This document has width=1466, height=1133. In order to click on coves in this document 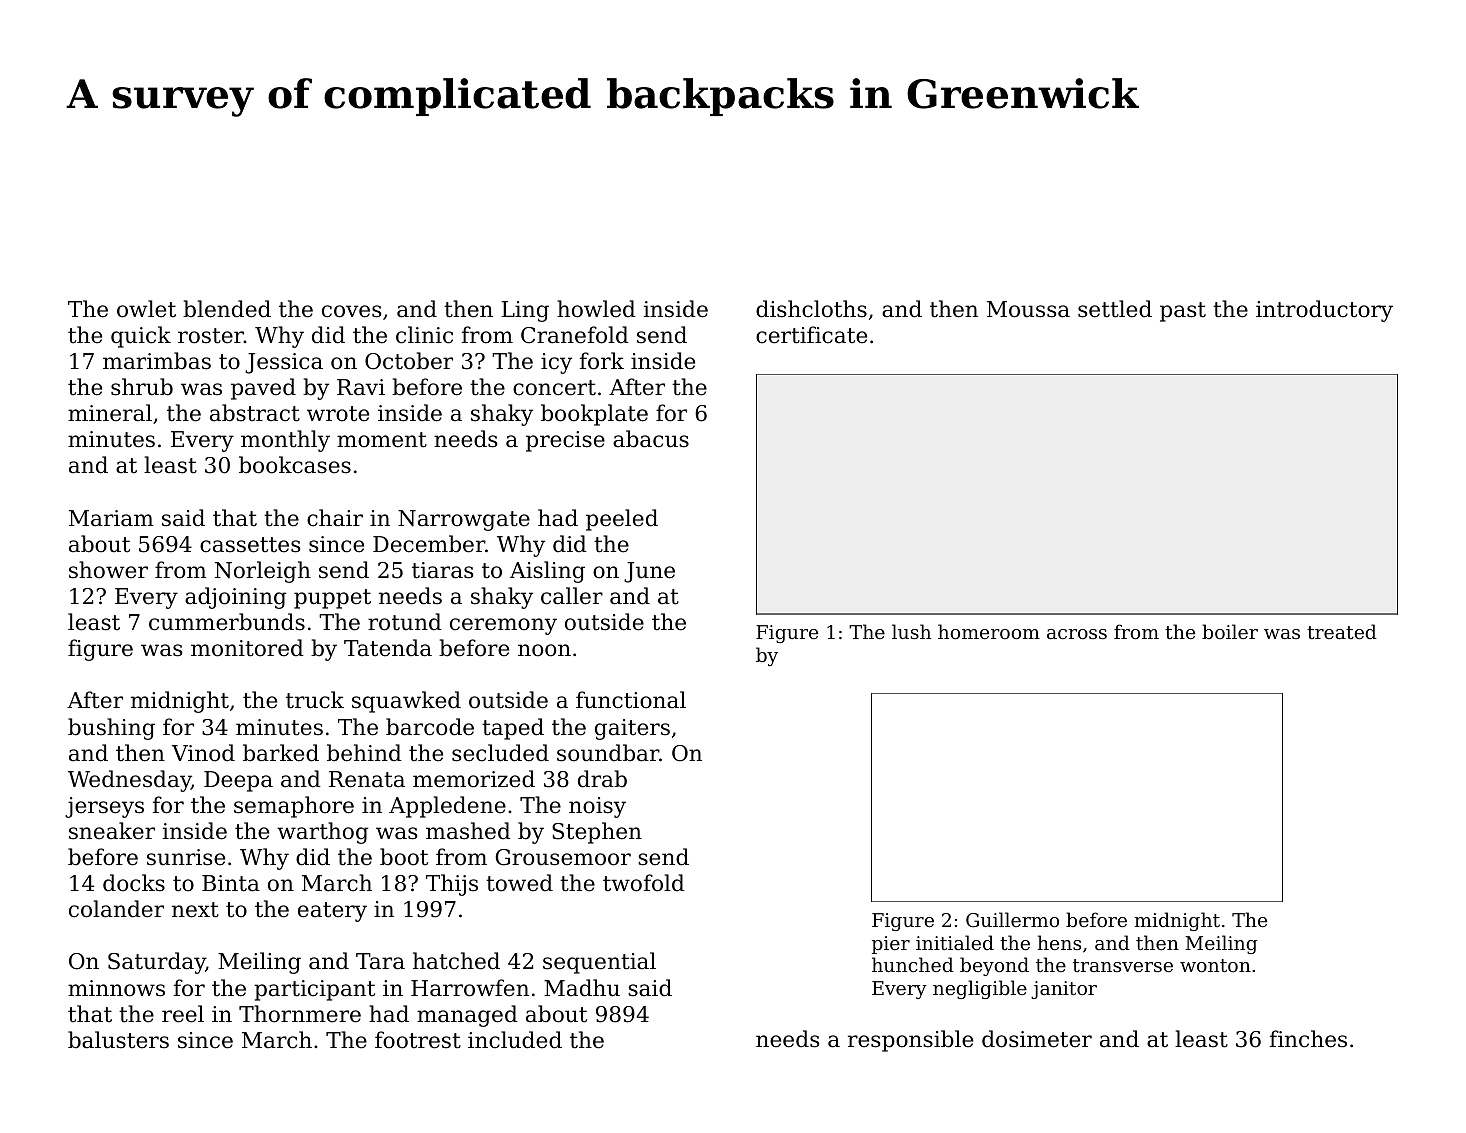, I will do `click(351, 311)`.
